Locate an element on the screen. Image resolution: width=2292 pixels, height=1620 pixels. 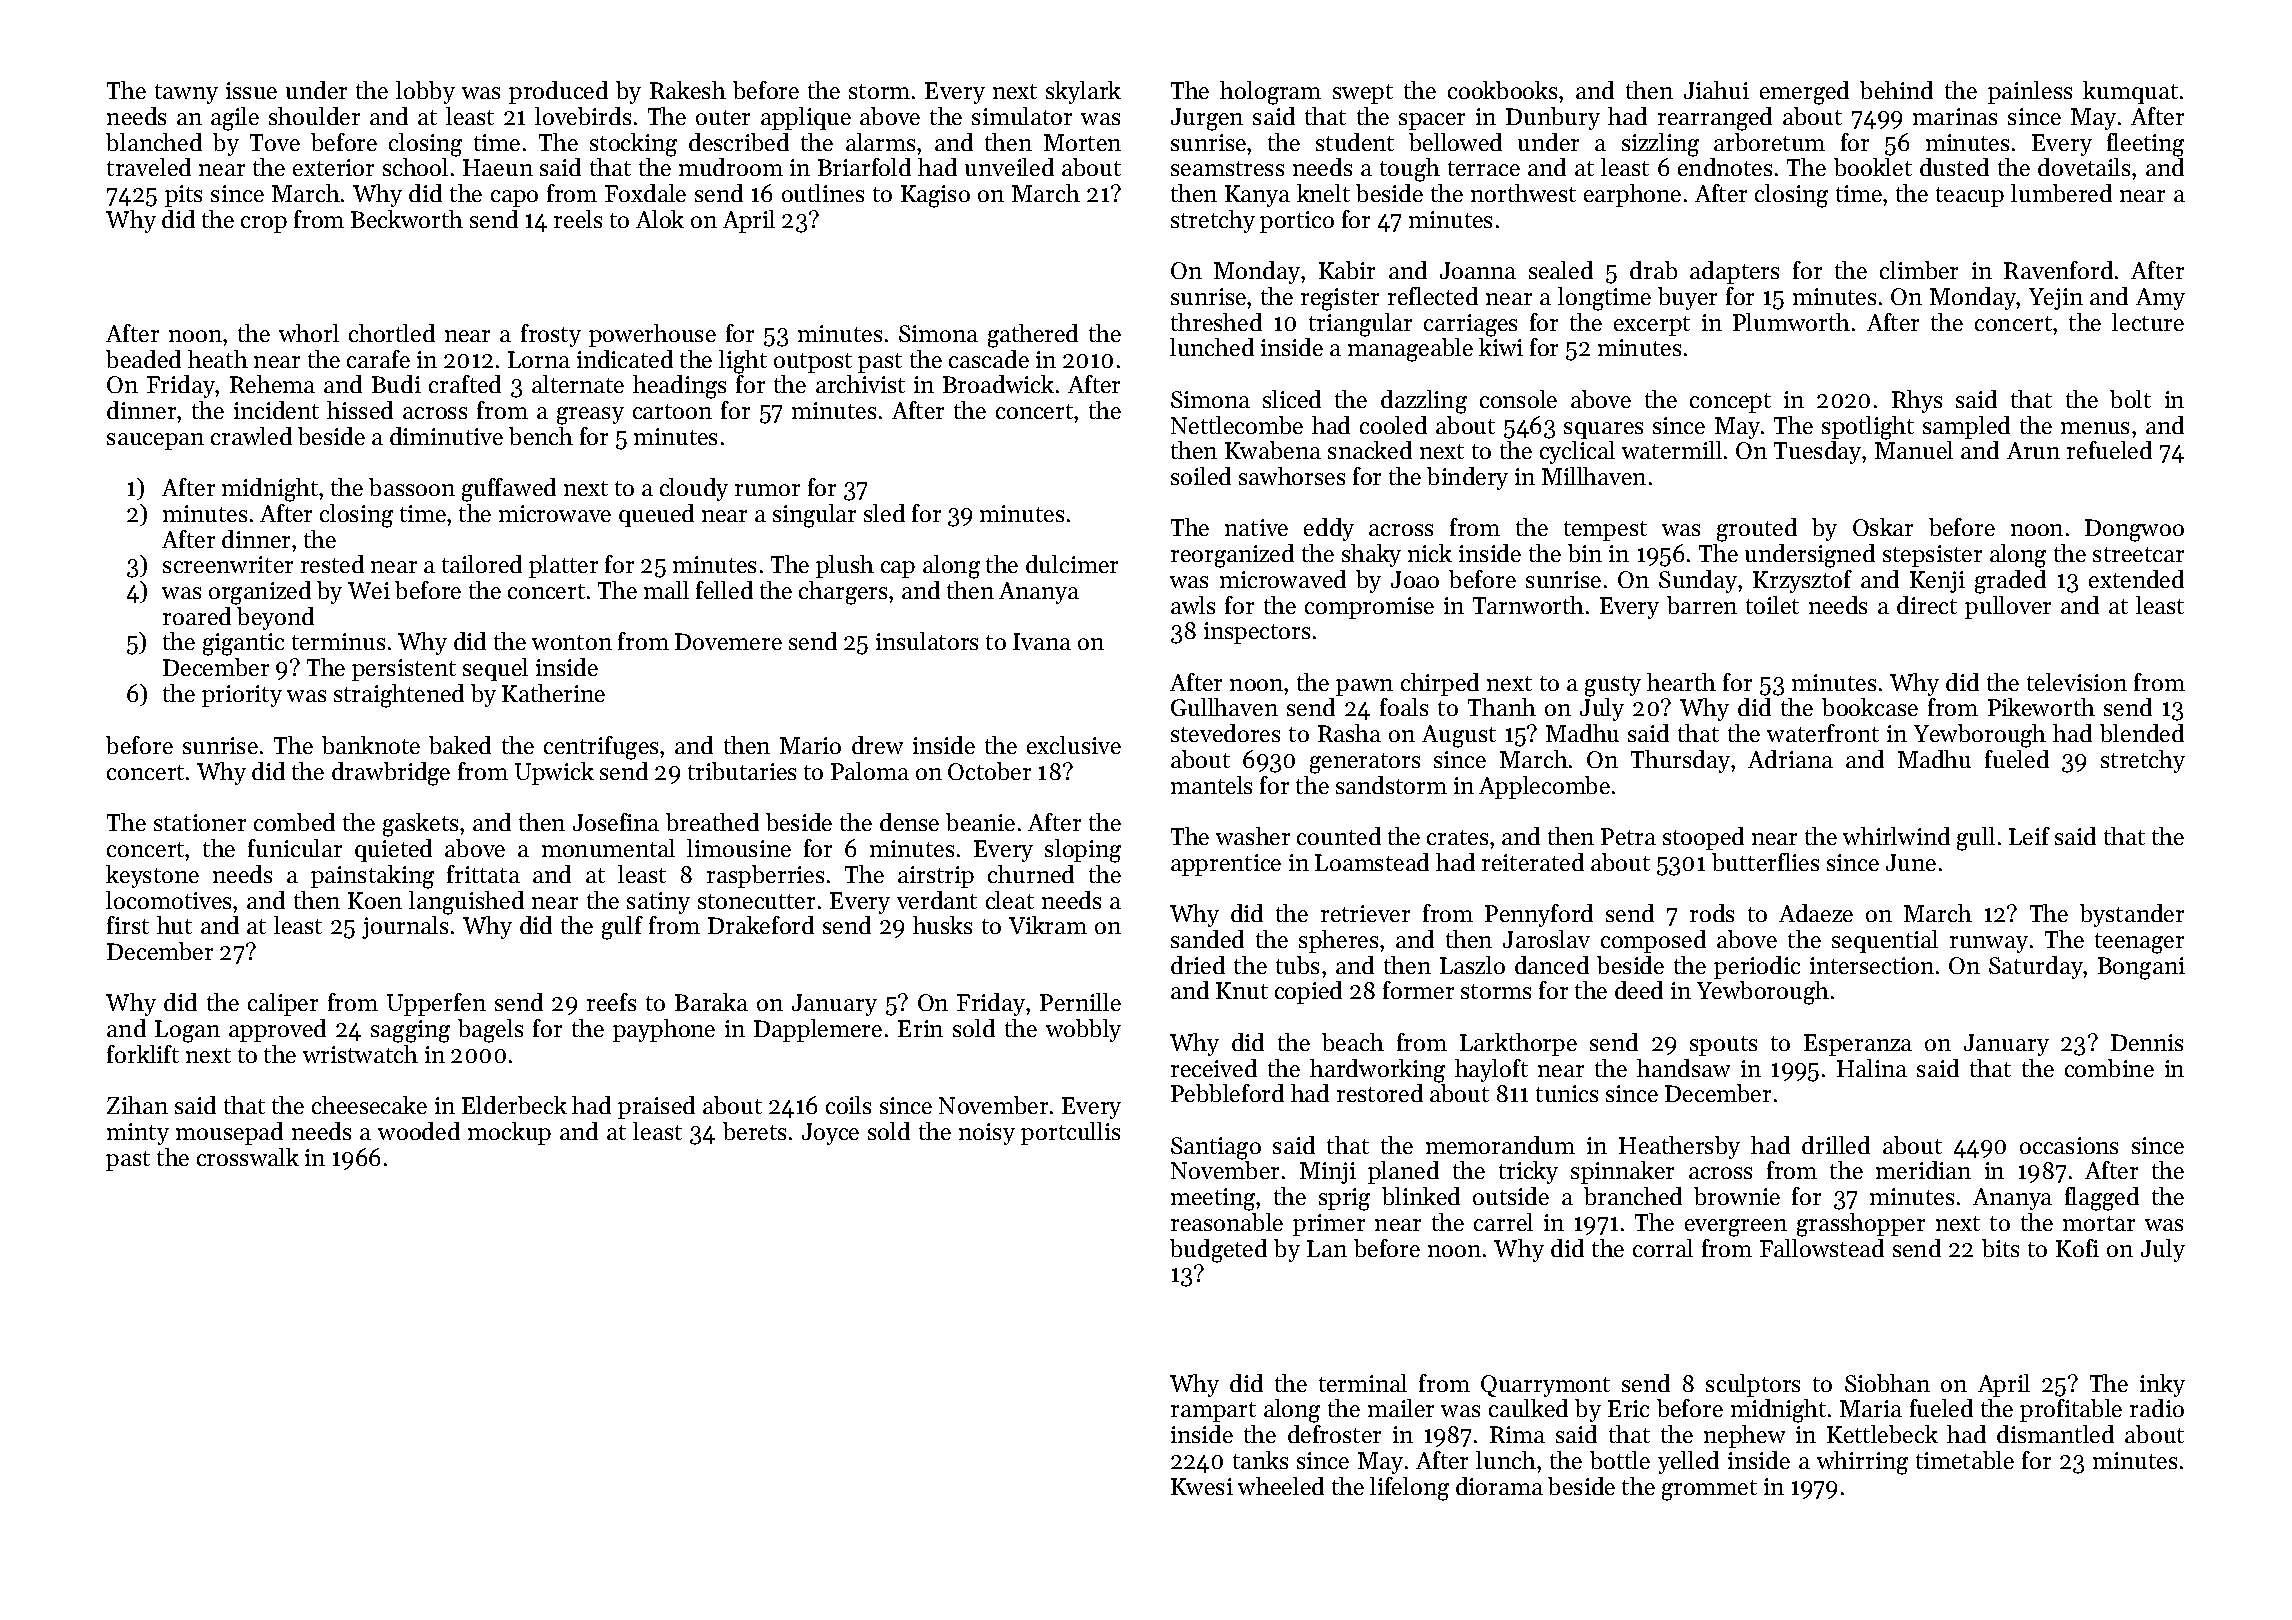
skylark is located at coordinates (1083, 92).
